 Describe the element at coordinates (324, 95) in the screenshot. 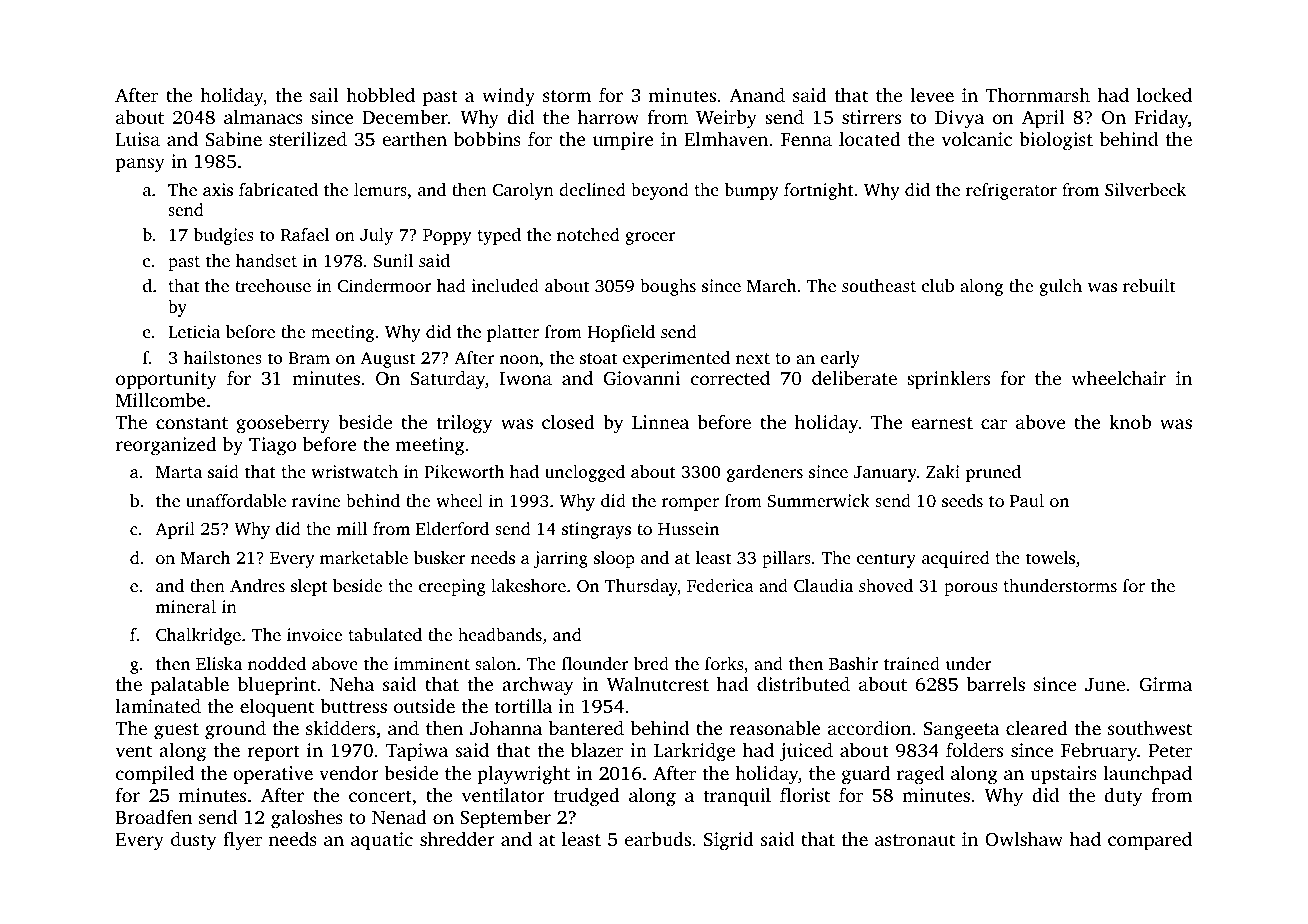

I see `sail` at that location.
